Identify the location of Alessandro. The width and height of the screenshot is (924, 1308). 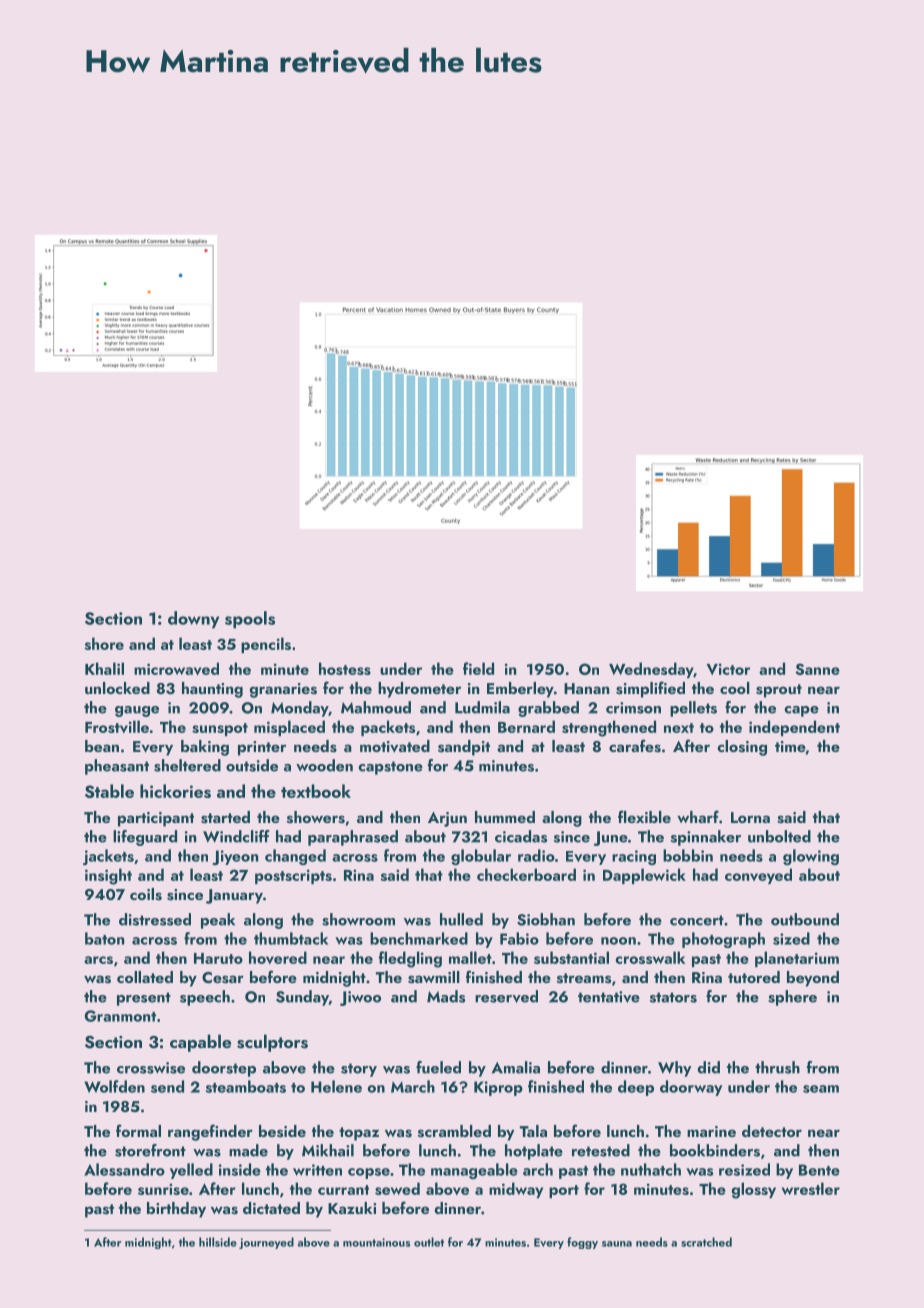
(124, 1169).
